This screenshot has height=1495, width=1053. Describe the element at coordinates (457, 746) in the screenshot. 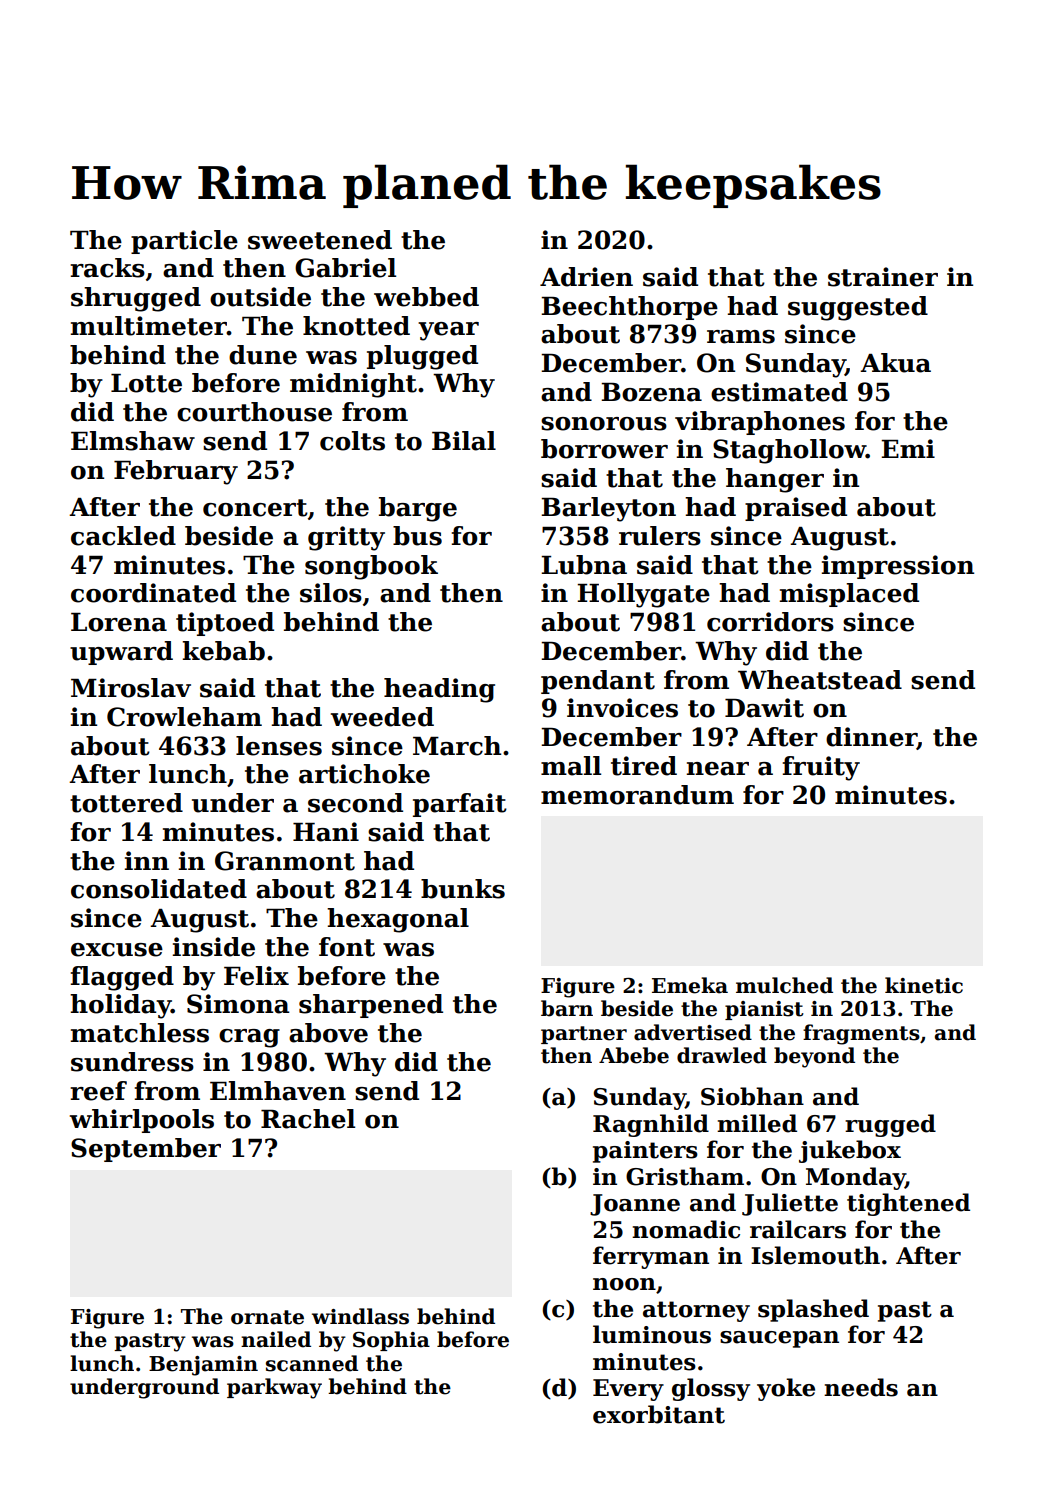

I see `March` at that location.
